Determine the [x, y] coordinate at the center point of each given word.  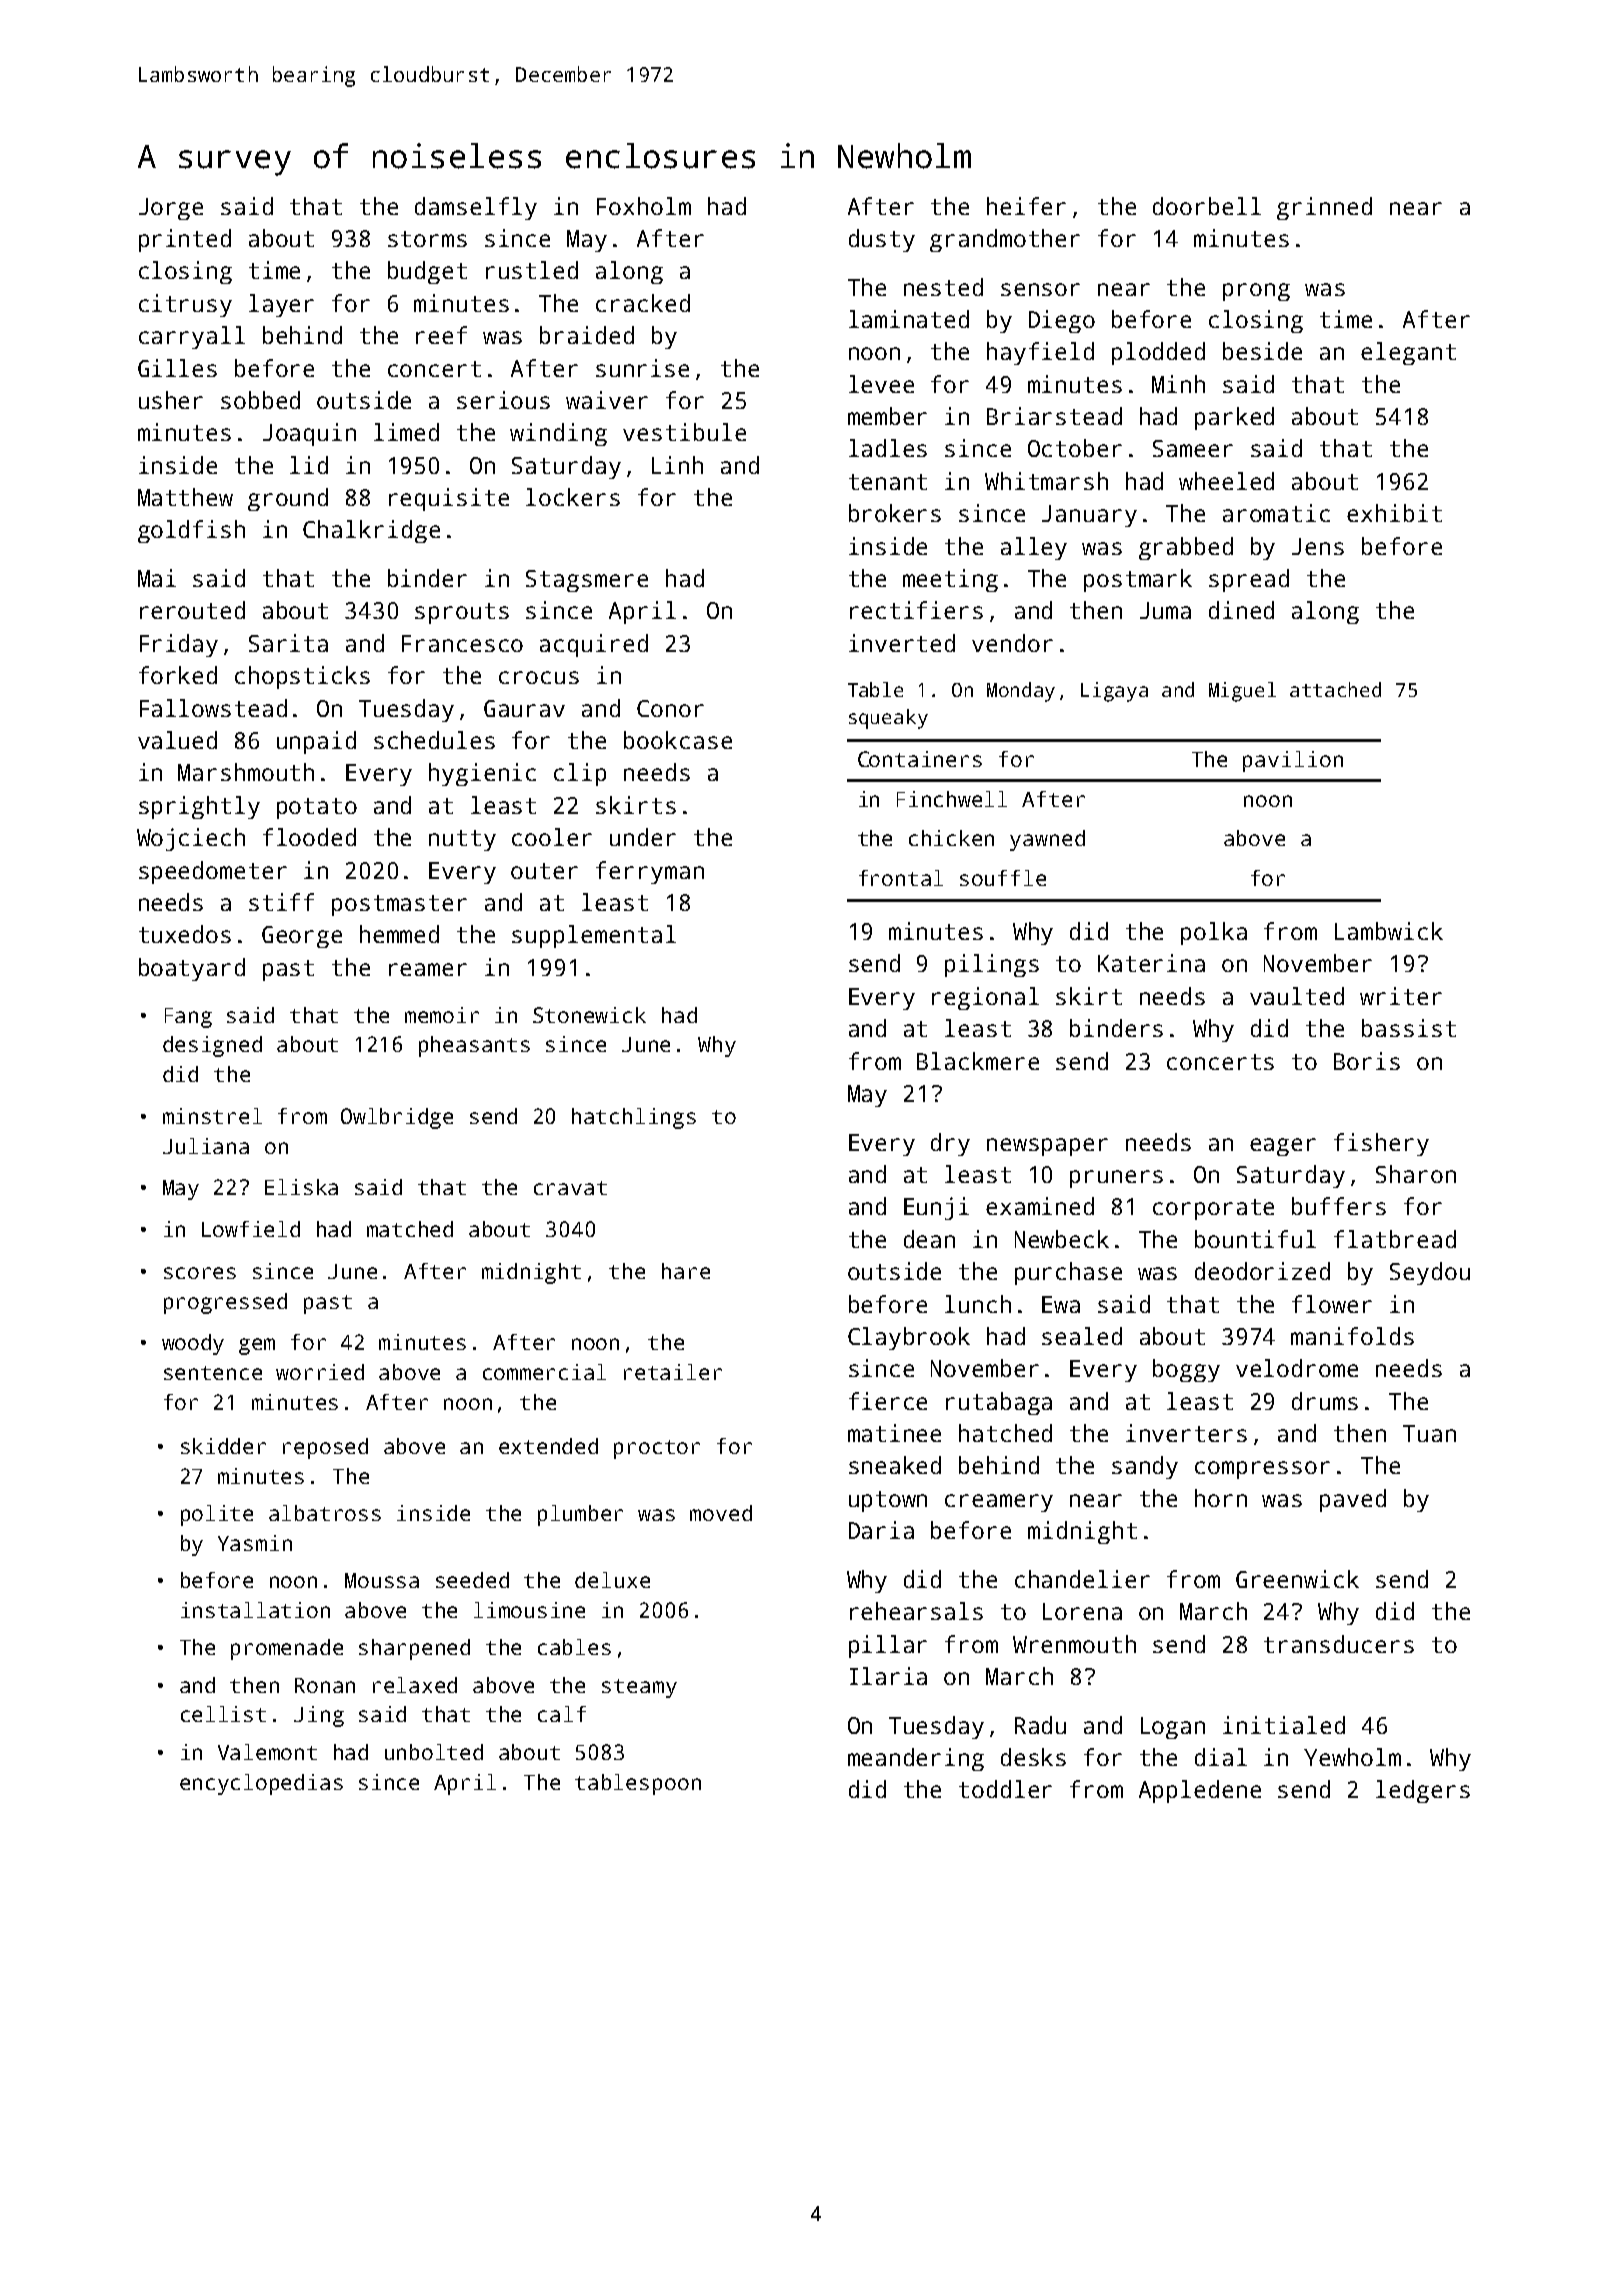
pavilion [1293, 761]
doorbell [1207, 206]
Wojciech [191, 839]
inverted [902, 643]
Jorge [171, 209]
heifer [1026, 206]
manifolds [1352, 1336]
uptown [888, 1501]
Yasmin [255, 1543]
